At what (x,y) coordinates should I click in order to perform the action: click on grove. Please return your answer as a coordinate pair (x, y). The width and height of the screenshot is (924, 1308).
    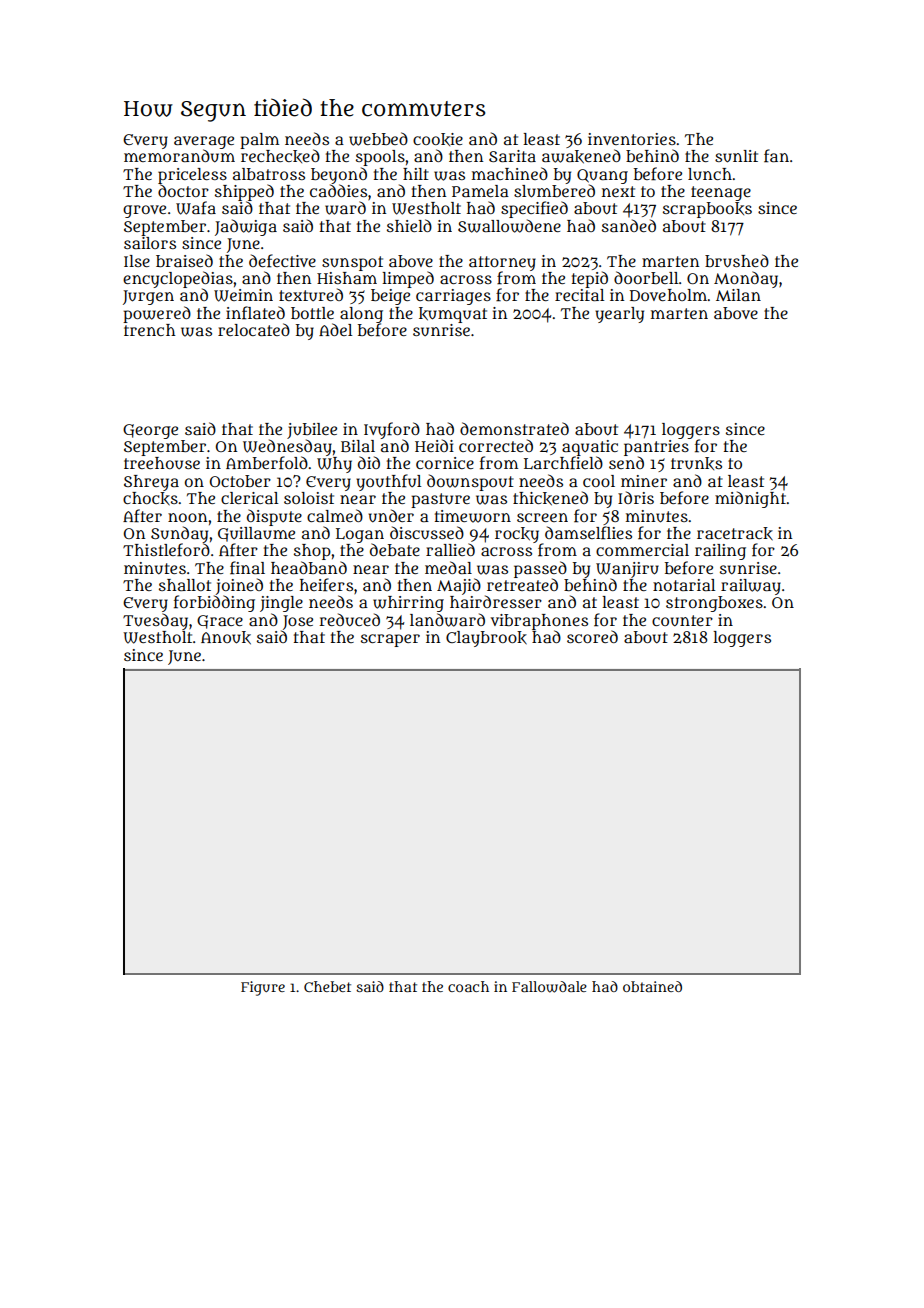
    Looking at the image, I should click on (144, 211).
